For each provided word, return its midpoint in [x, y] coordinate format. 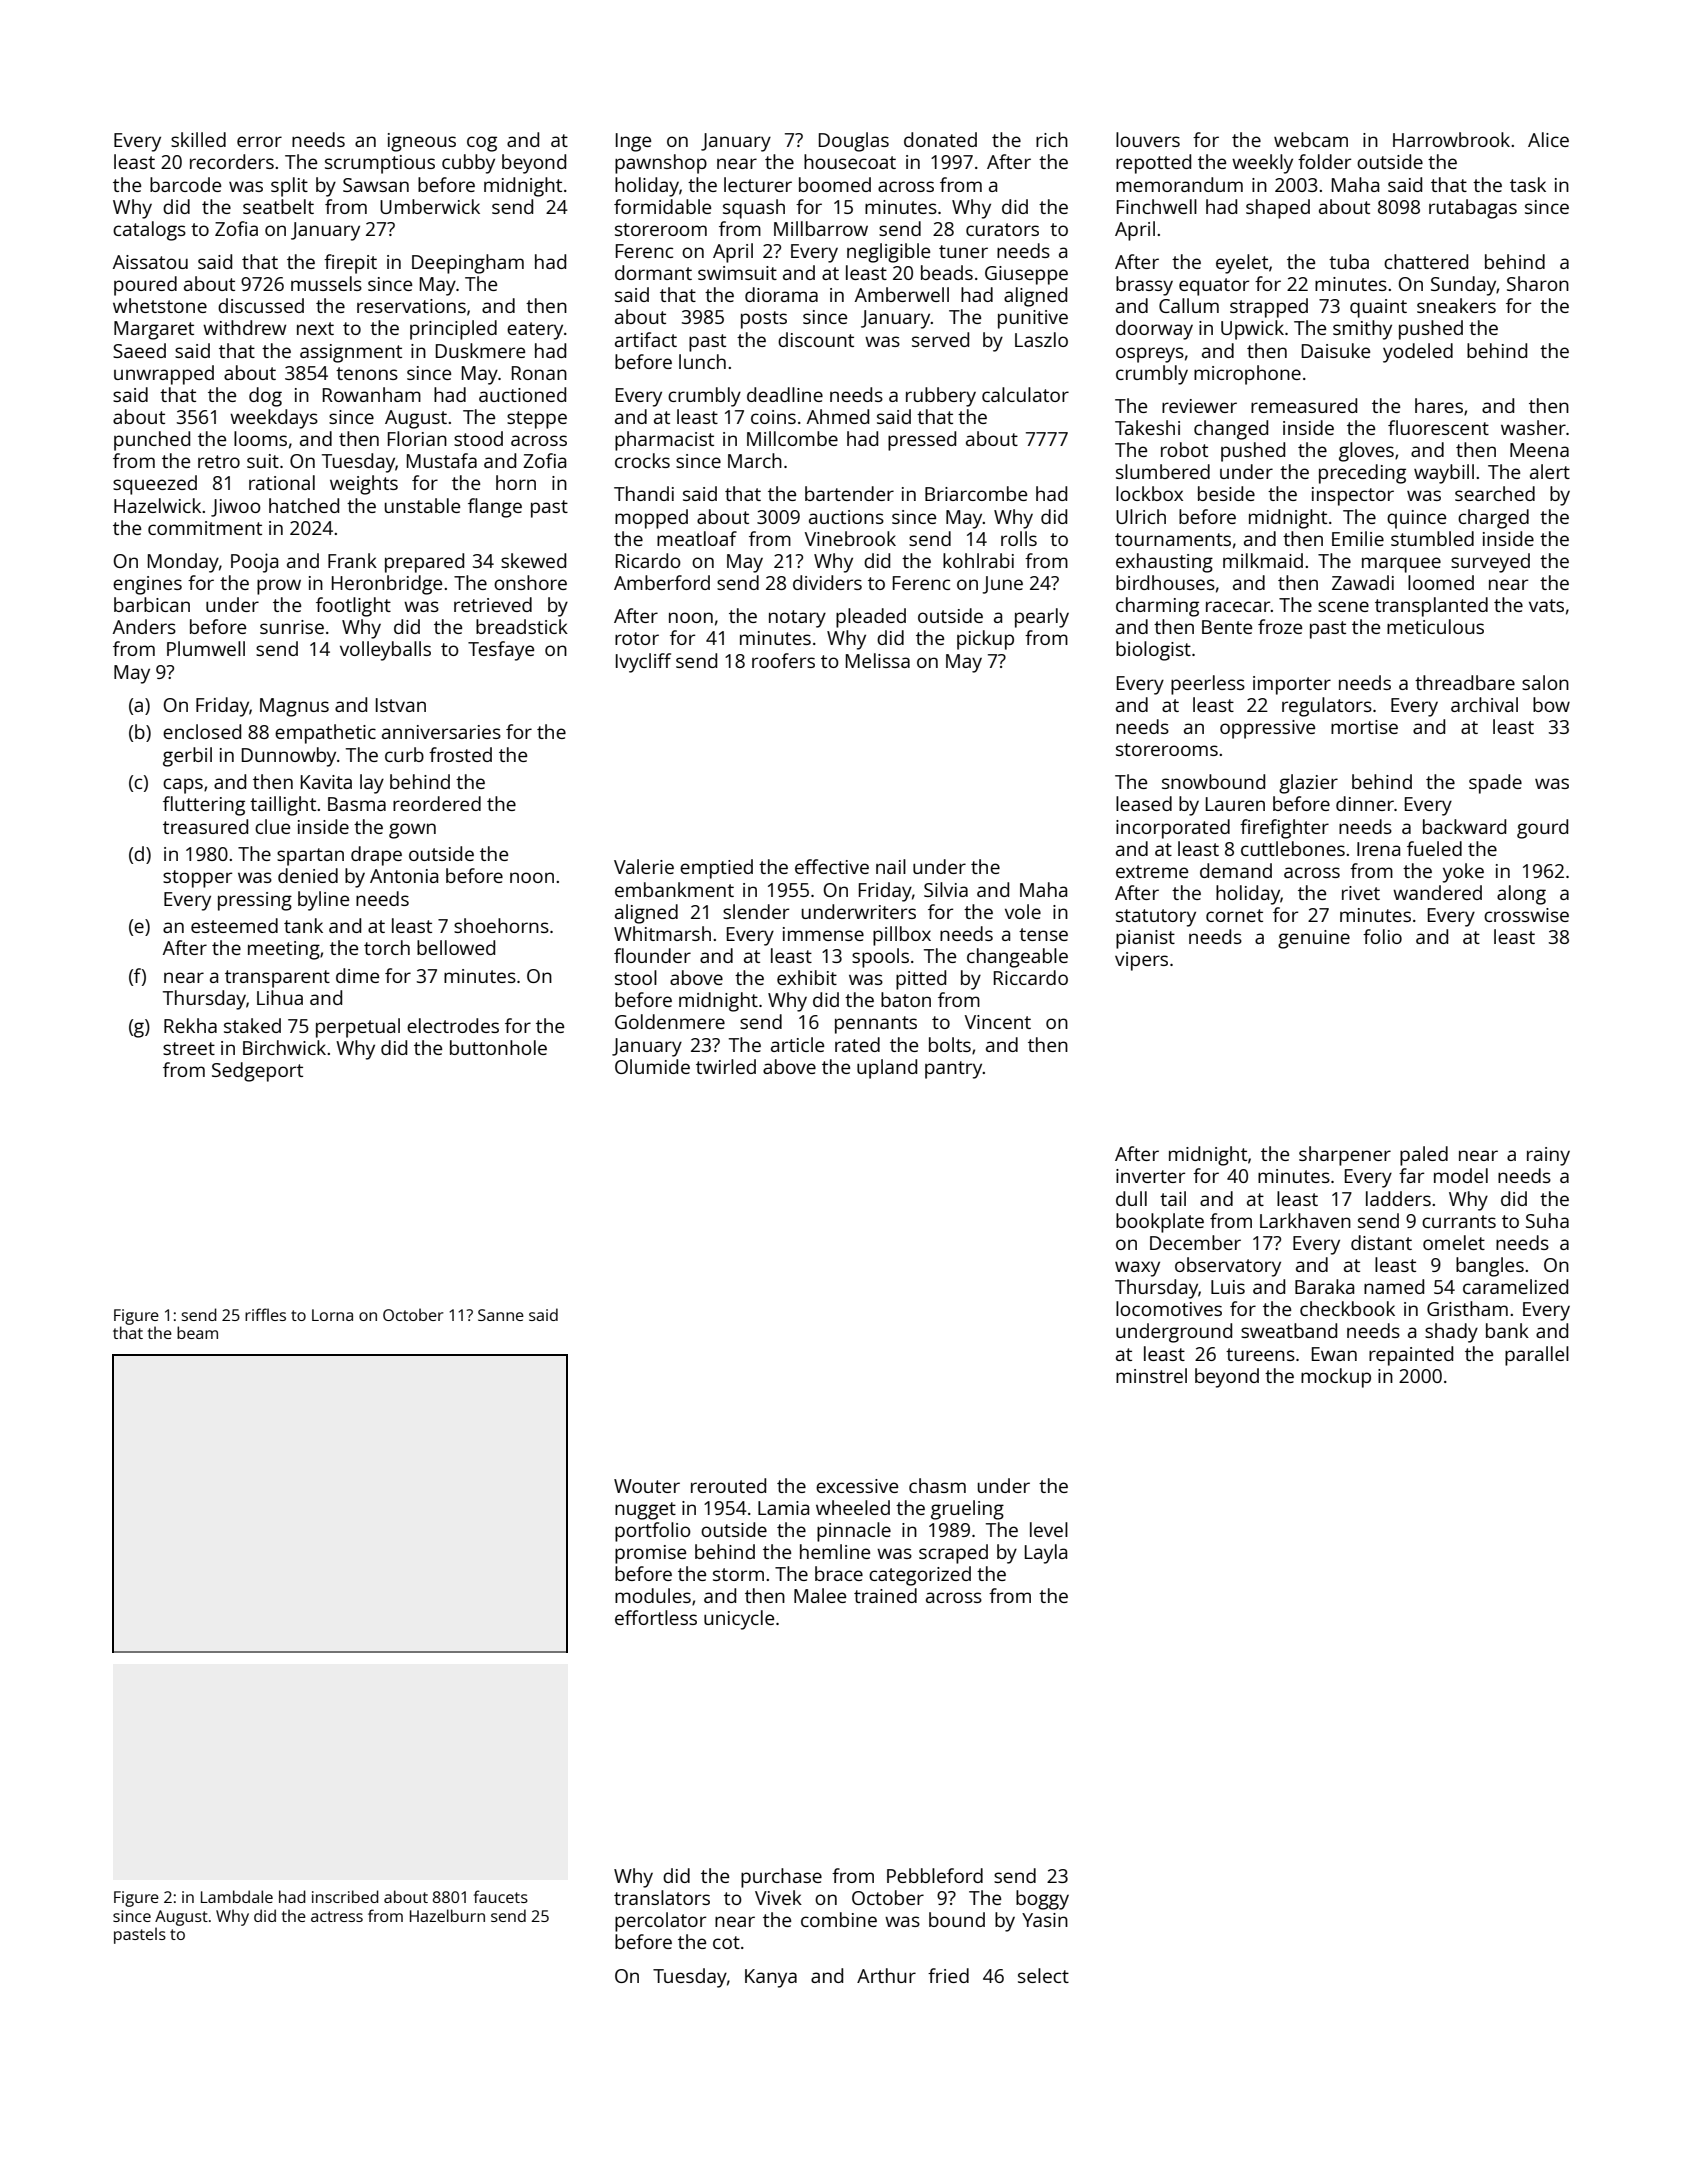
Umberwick [430, 206]
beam [197, 1332]
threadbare [1465, 682]
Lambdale [237, 1896]
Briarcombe [976, 493]
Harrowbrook [1451, 139]
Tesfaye [501, 651]
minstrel [1151, 1375]
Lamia [783, 1508]
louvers [1148, 139]
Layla [1046, 1554]
